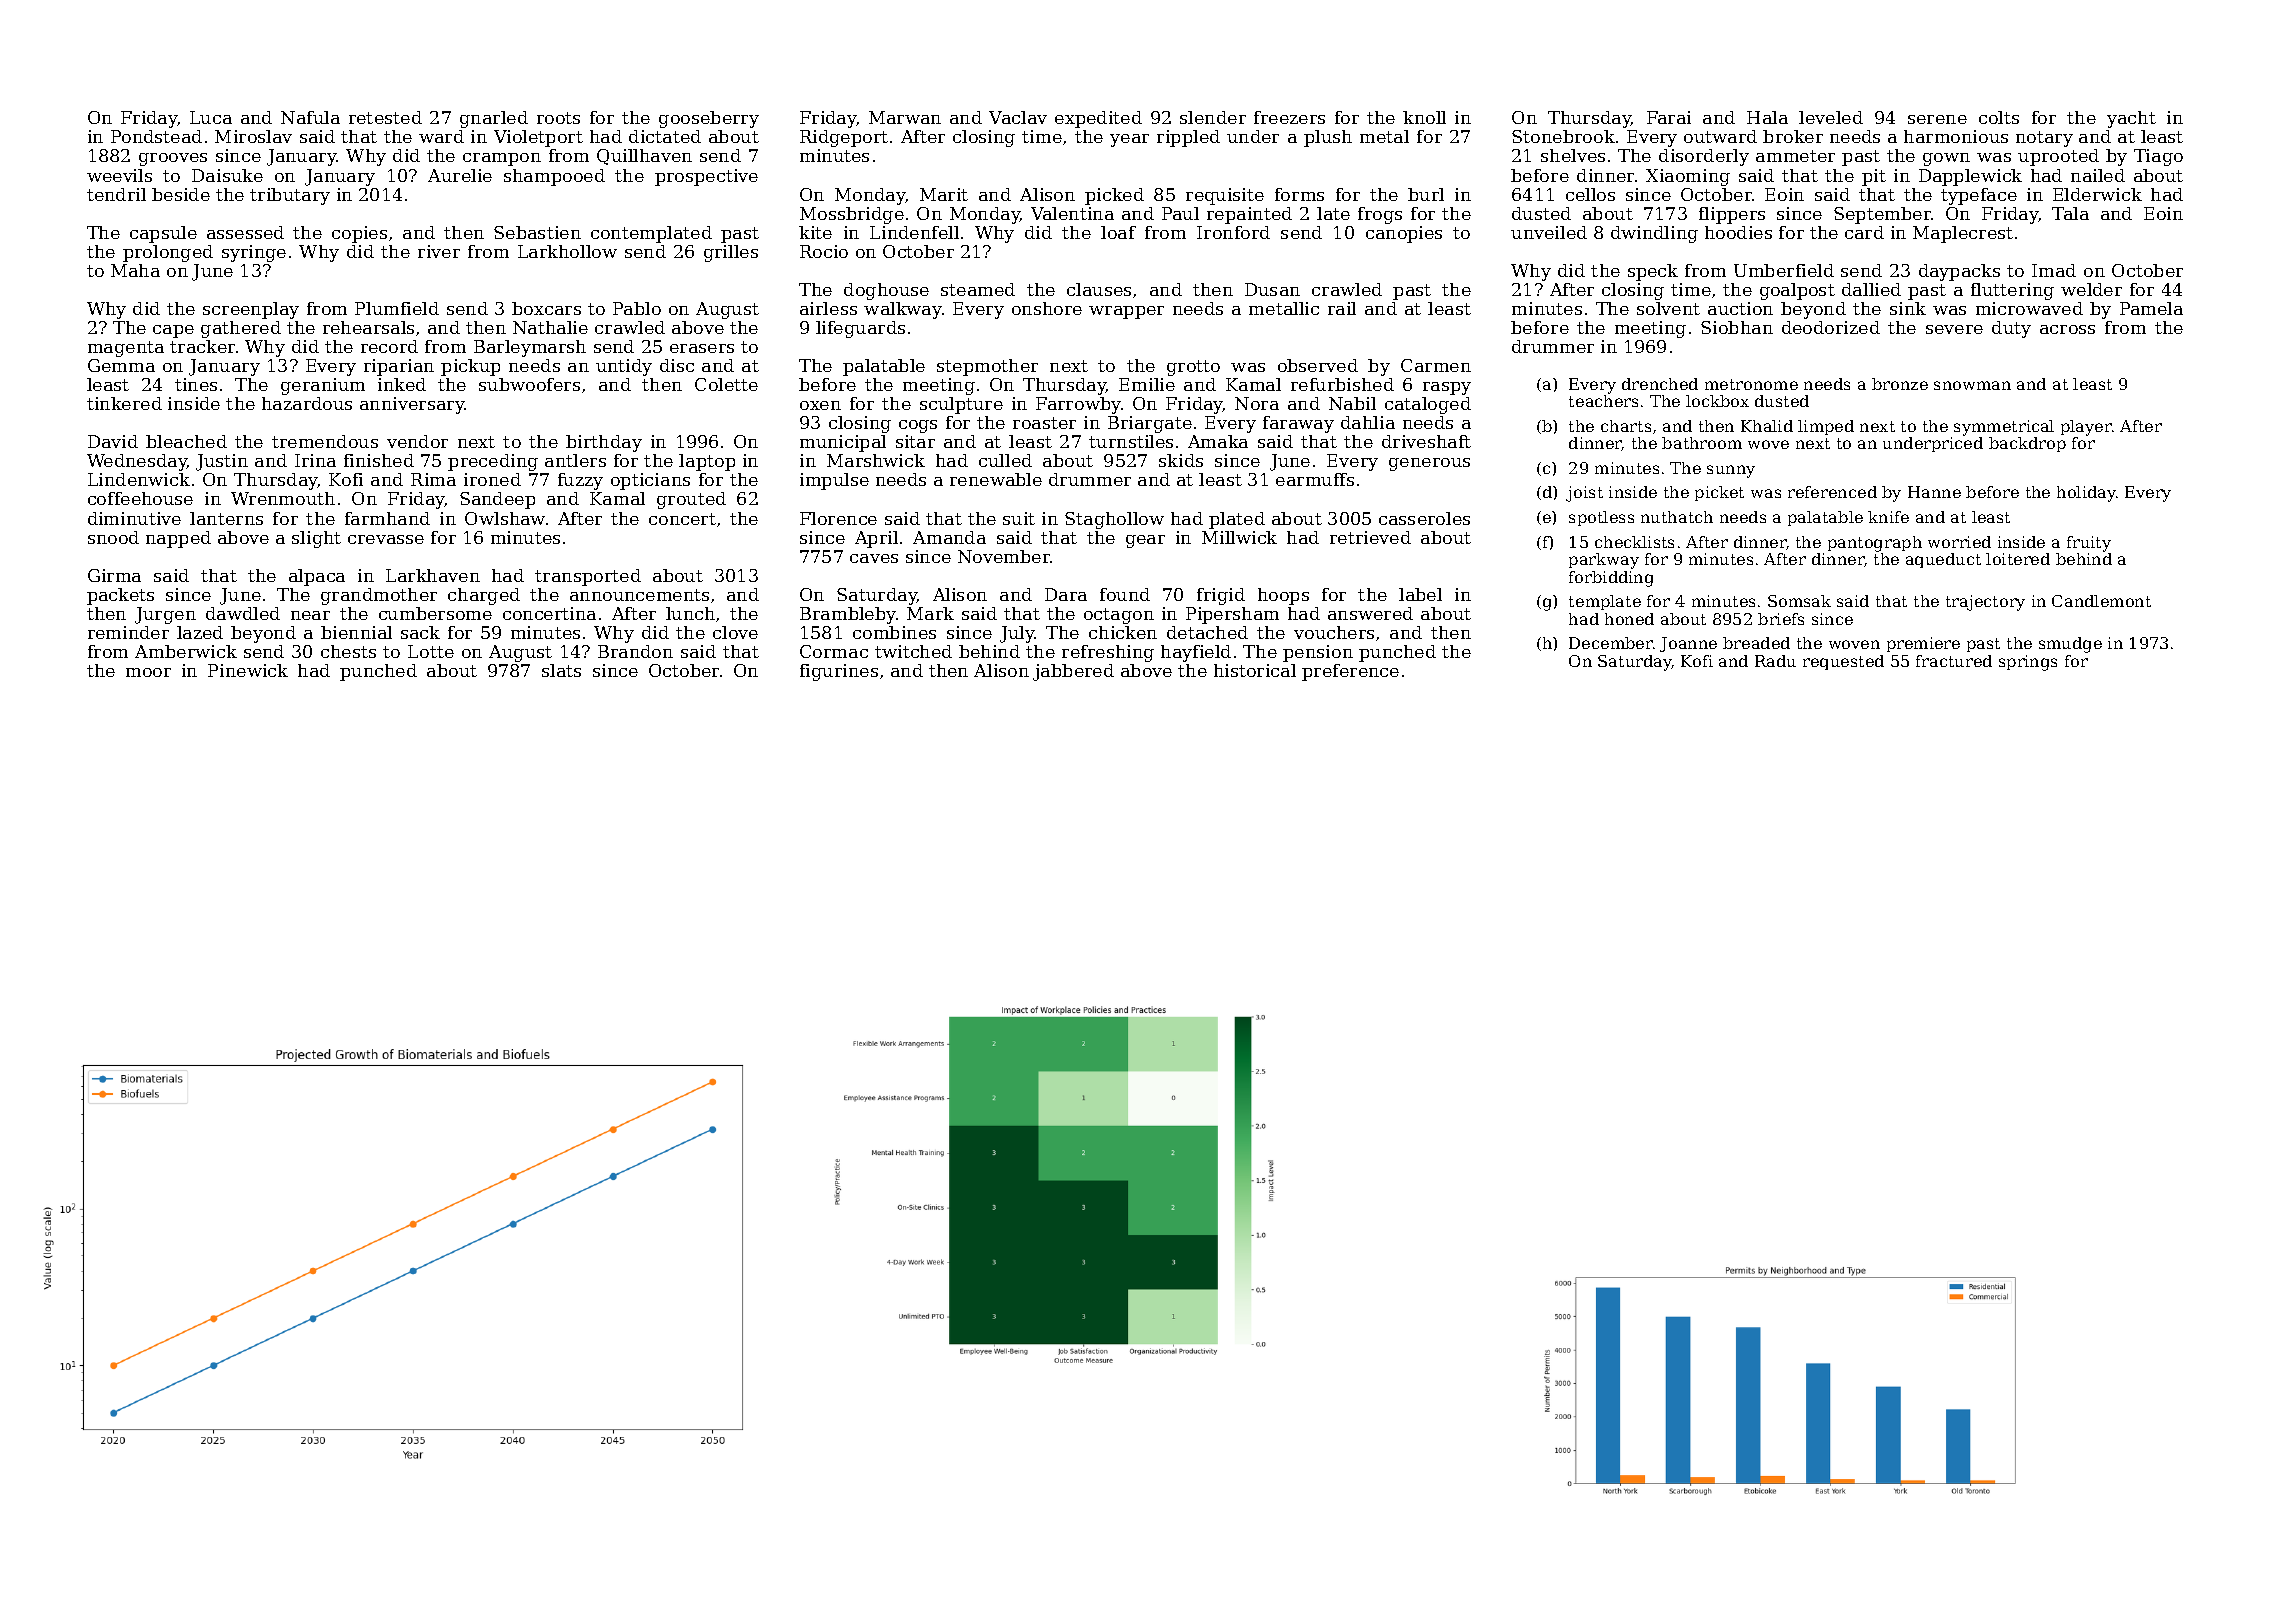  Describe the element at coordinates (211, 117) in the image. I see `Luca` at that location.
